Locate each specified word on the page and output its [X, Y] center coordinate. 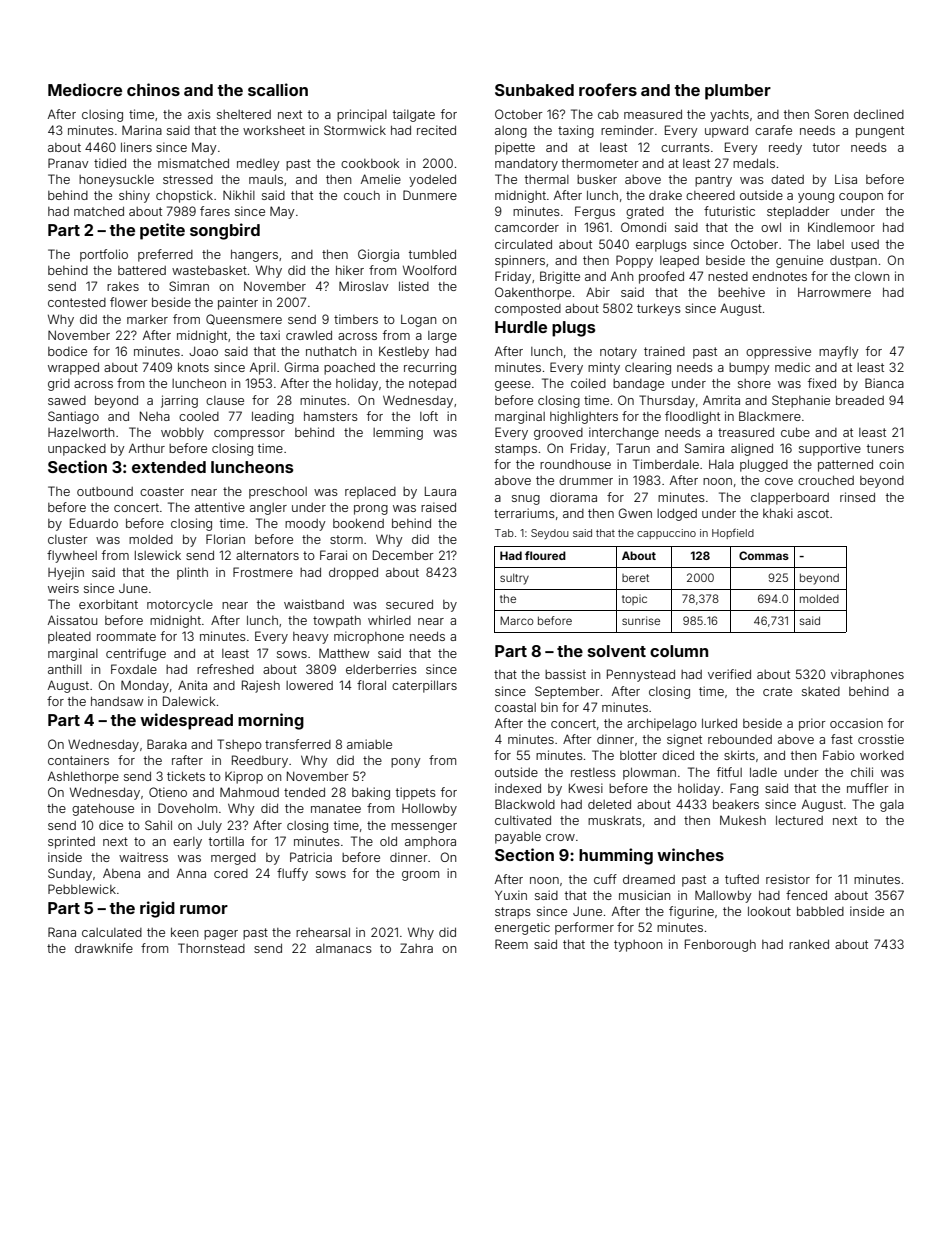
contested [77, 302]
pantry [713, 181]
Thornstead [211, 948]
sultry [514, 579]
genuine [799, 261]
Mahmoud [249, 792]
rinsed [857, 497]
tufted [742, 879]
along [511, 132]
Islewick [158, 555]
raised [438, 507]
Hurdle [521, 327]
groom [420, 876]
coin [891, 464]
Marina [142, 130]
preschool [278, 492]
